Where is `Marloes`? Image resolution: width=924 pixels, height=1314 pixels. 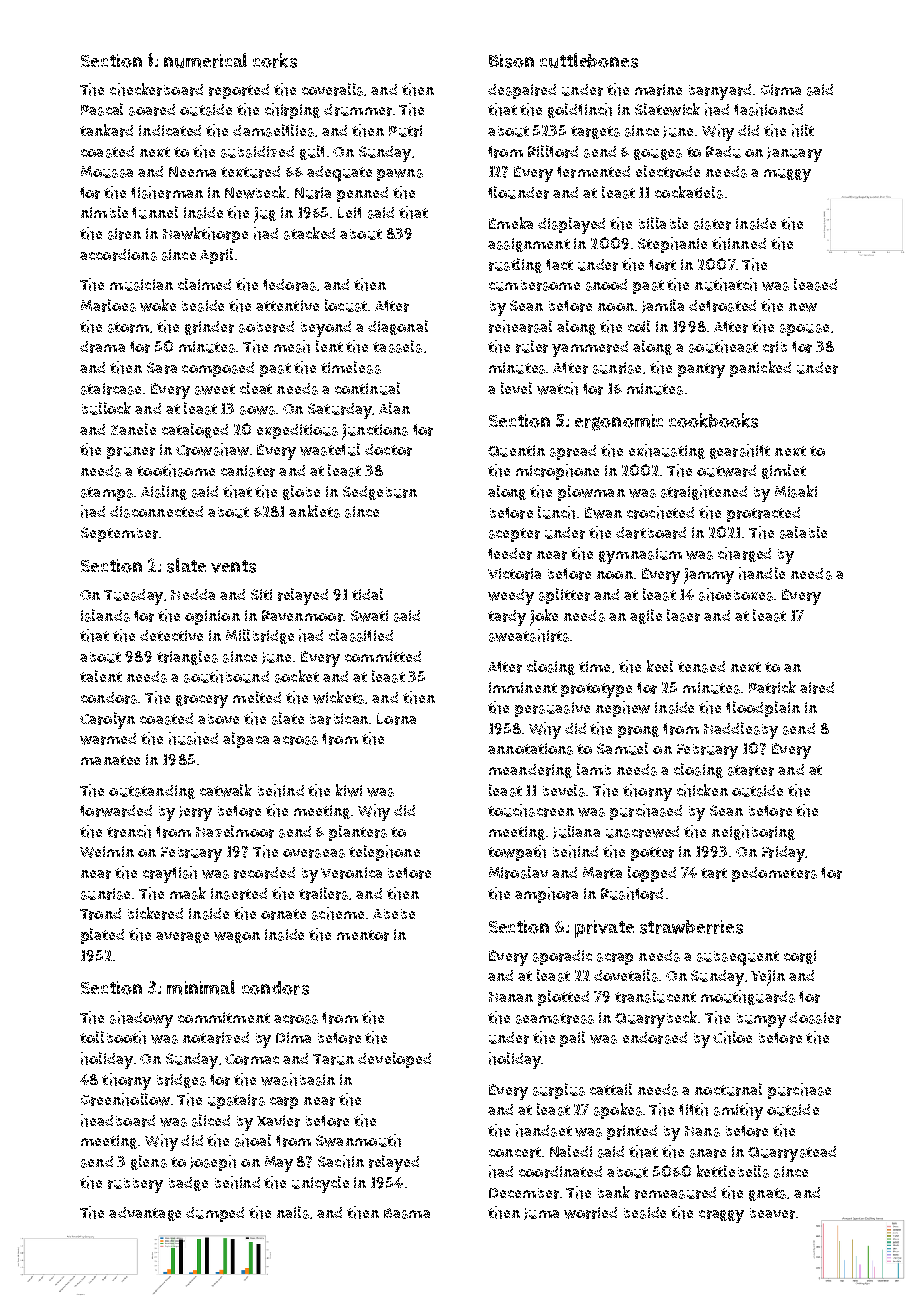
Marloes is located at coordinates (108, 305).
